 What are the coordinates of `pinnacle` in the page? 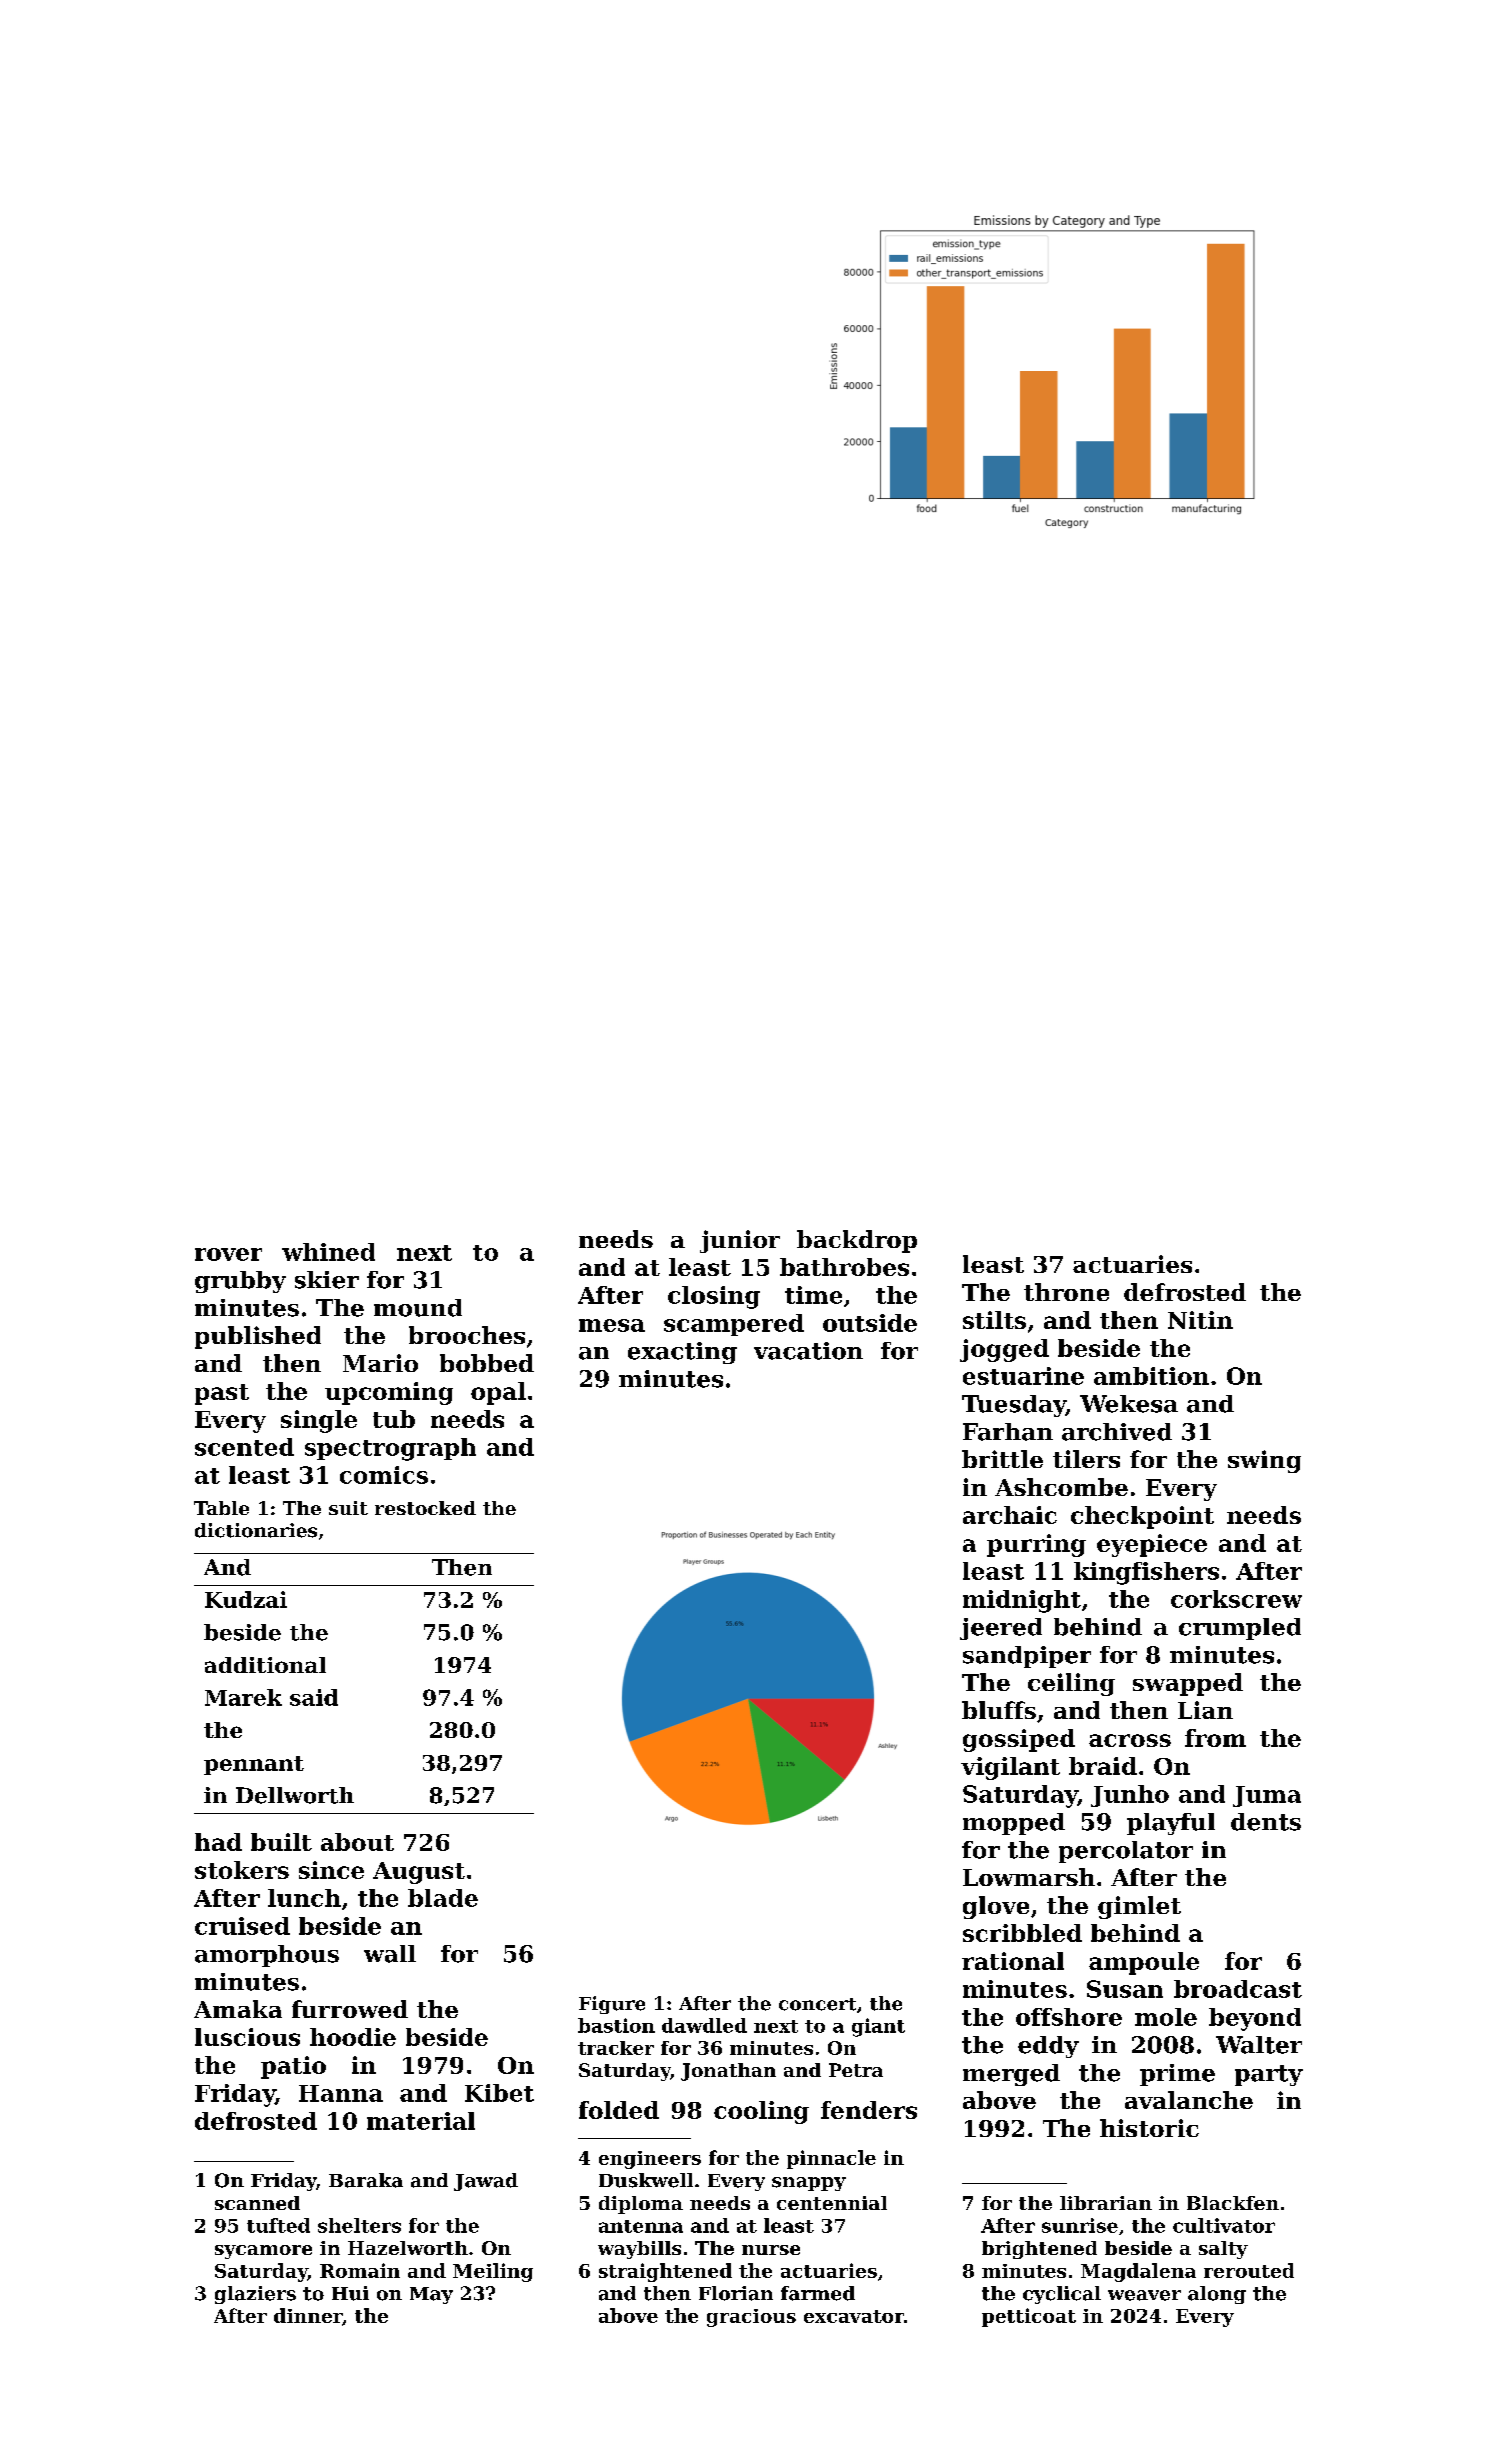 It's located at (831, 2159).
